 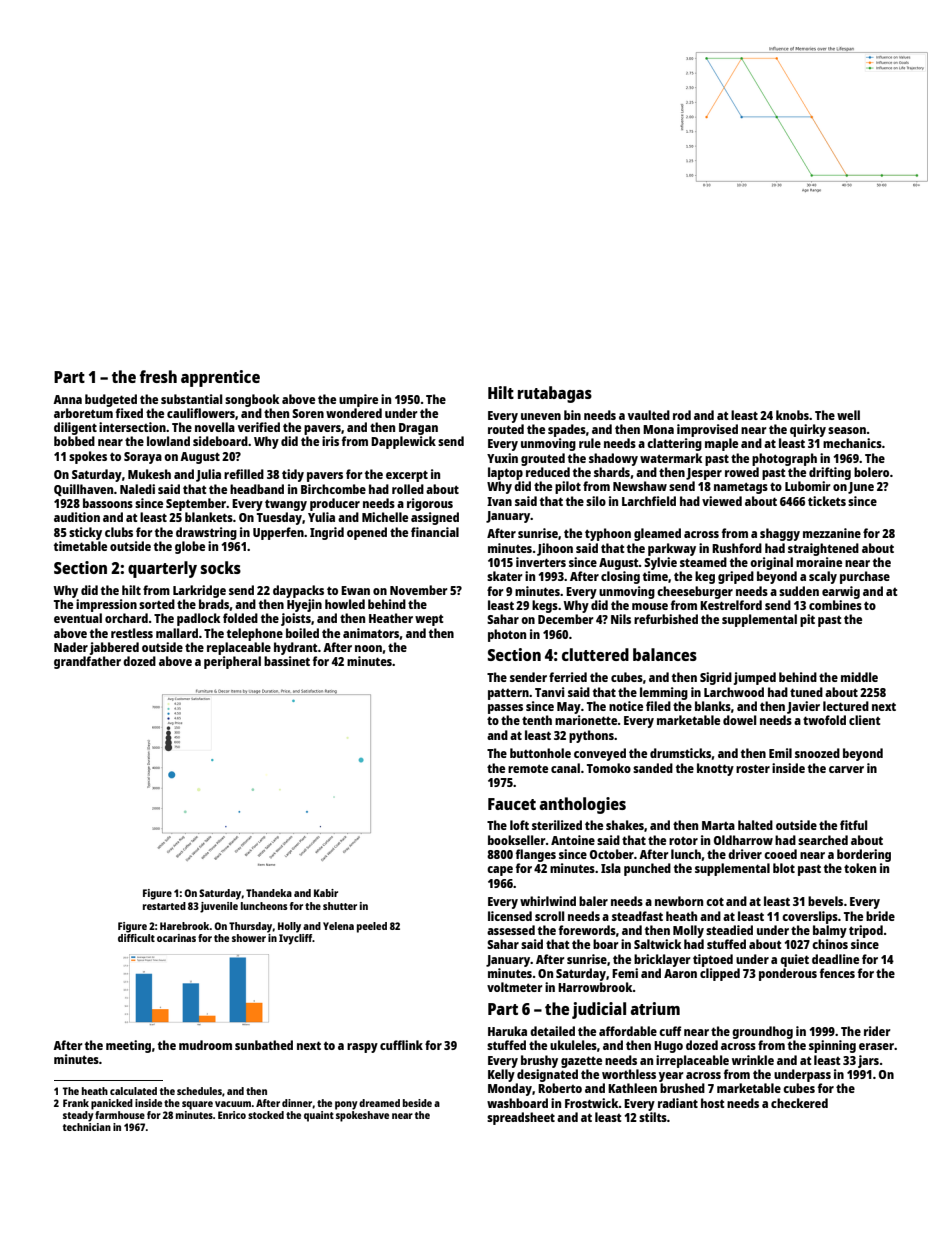 What do you see at coordinates (205, 1045) in the screenshot?
I see `mudroom` at bounding box center [205, 1045].
